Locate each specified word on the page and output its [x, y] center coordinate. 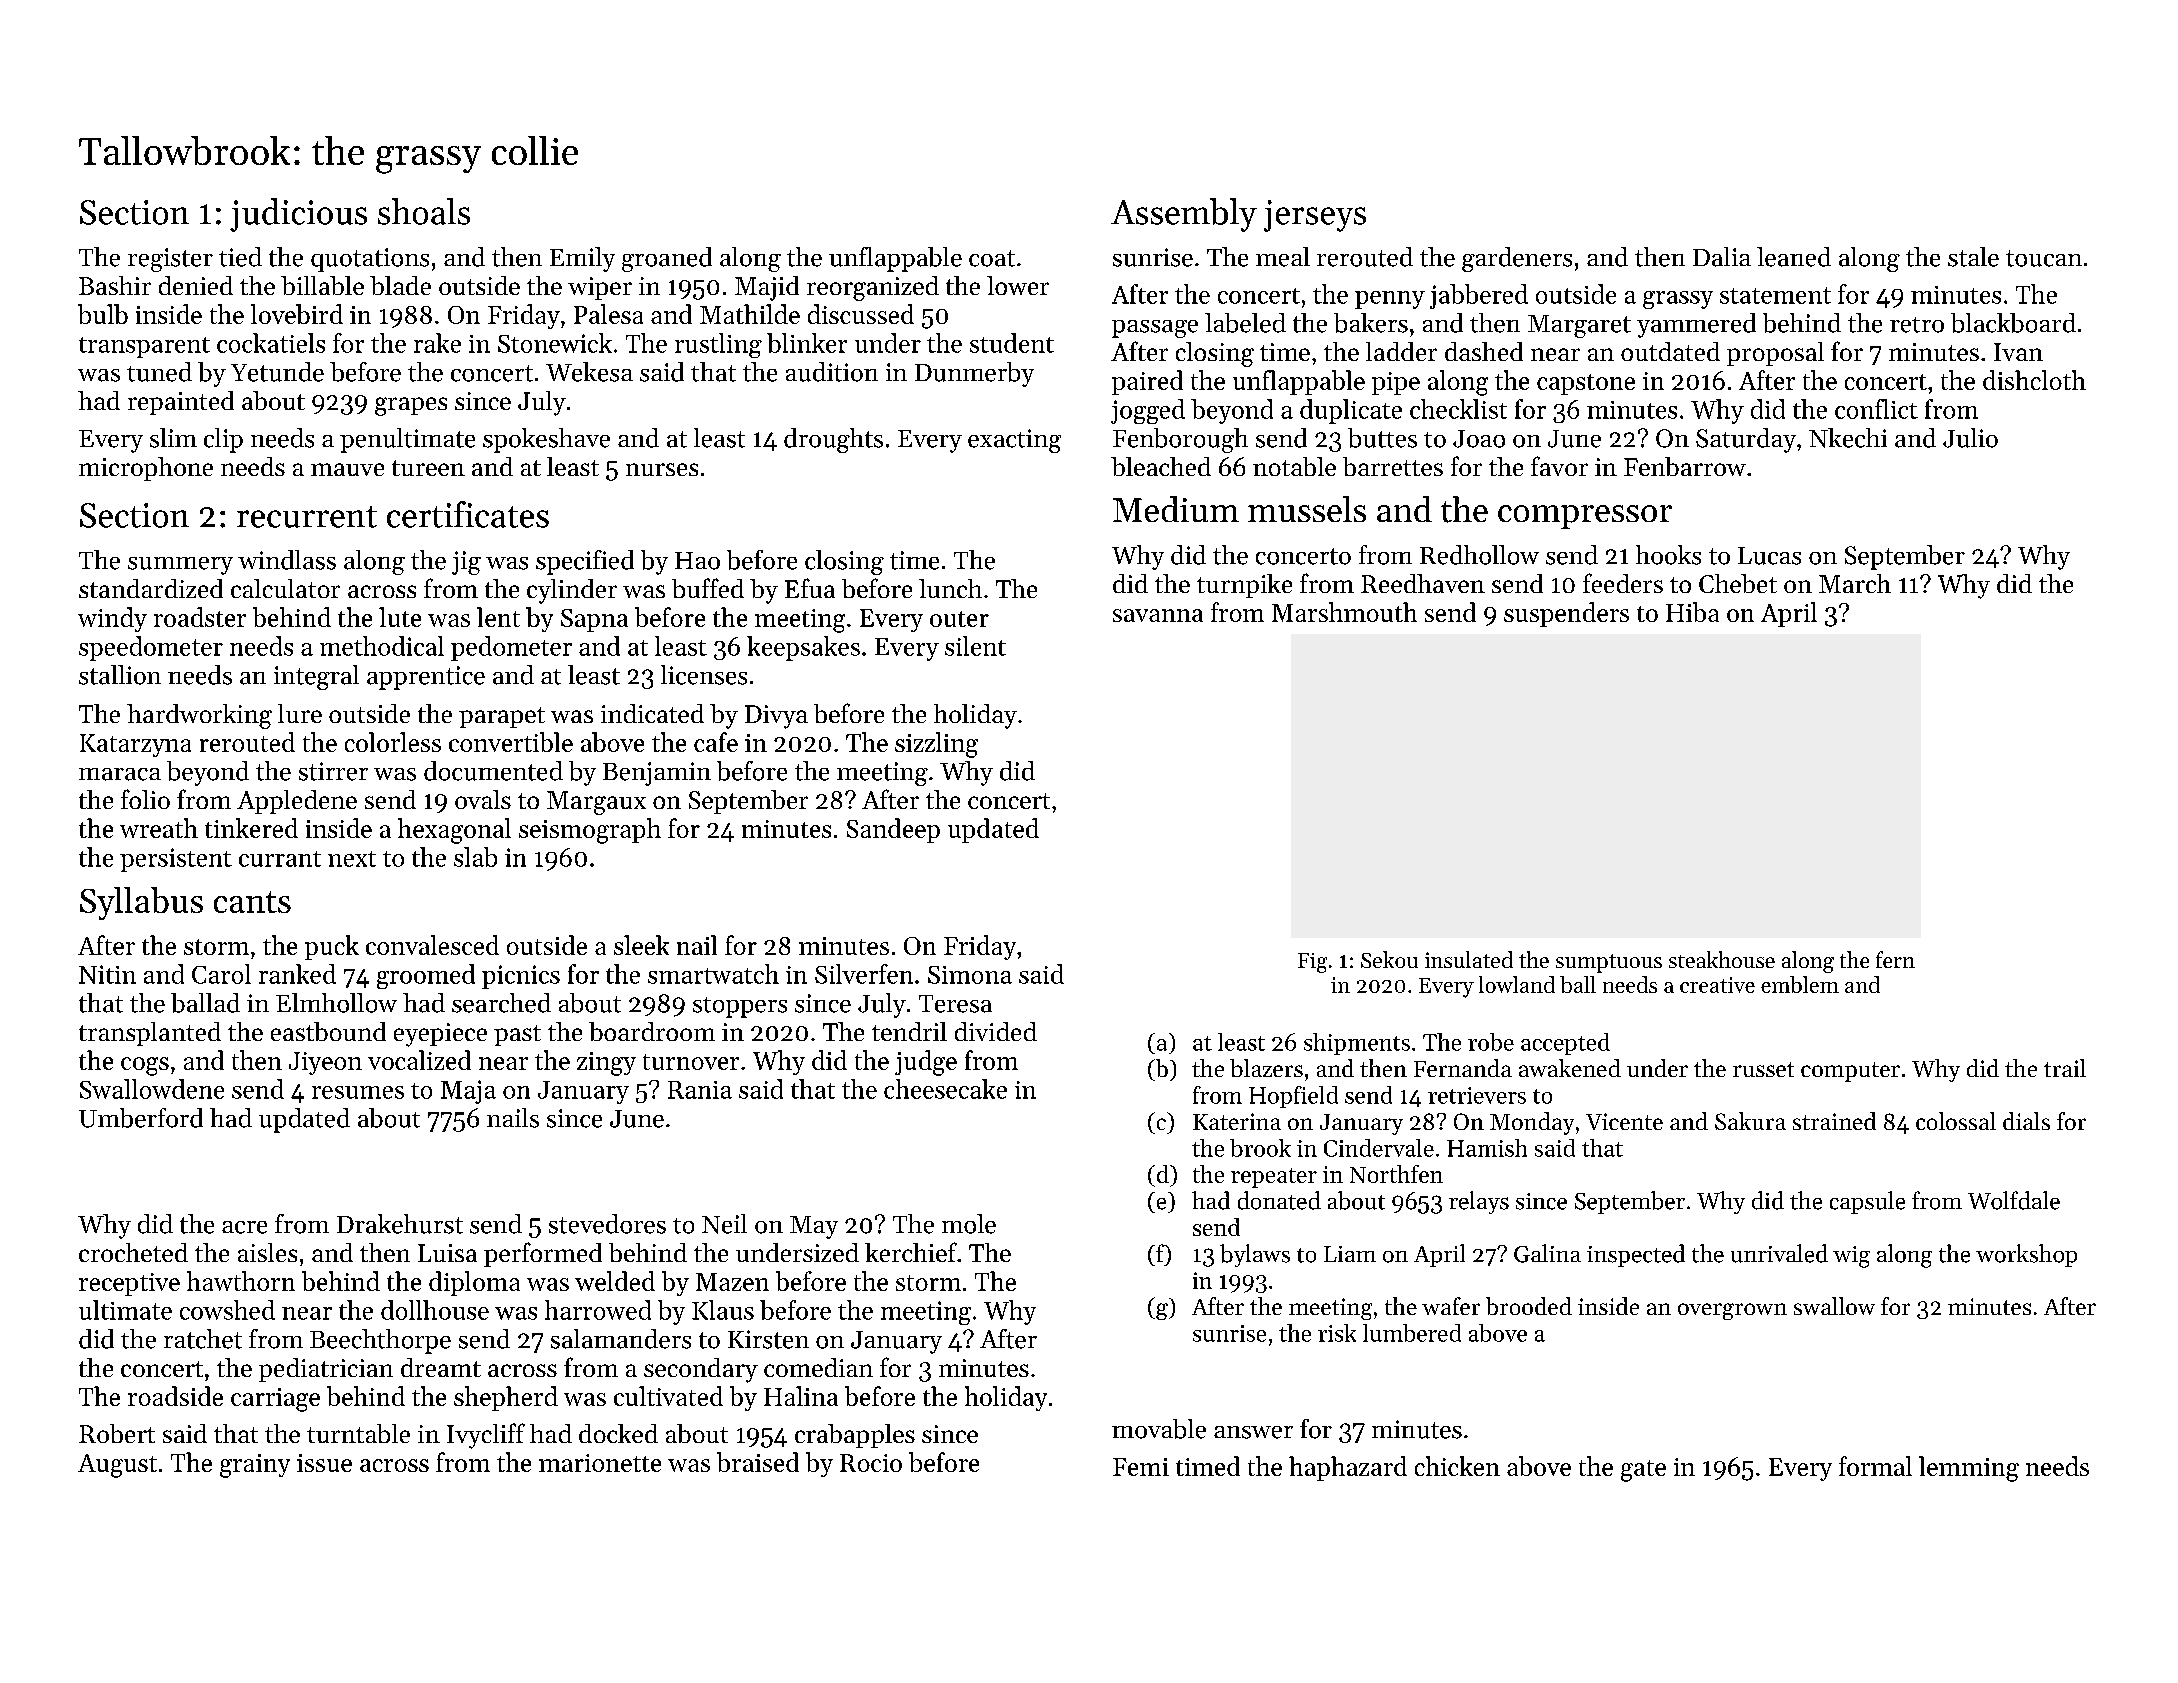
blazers [1266, 1068]
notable [1294, 466]
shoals [424, 211]
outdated [1670, 351]
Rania [700, 1090]
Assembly [1184, 215]
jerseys [1315, 216]
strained [1834, 1121]
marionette [600, 1463]
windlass [287, 560]
